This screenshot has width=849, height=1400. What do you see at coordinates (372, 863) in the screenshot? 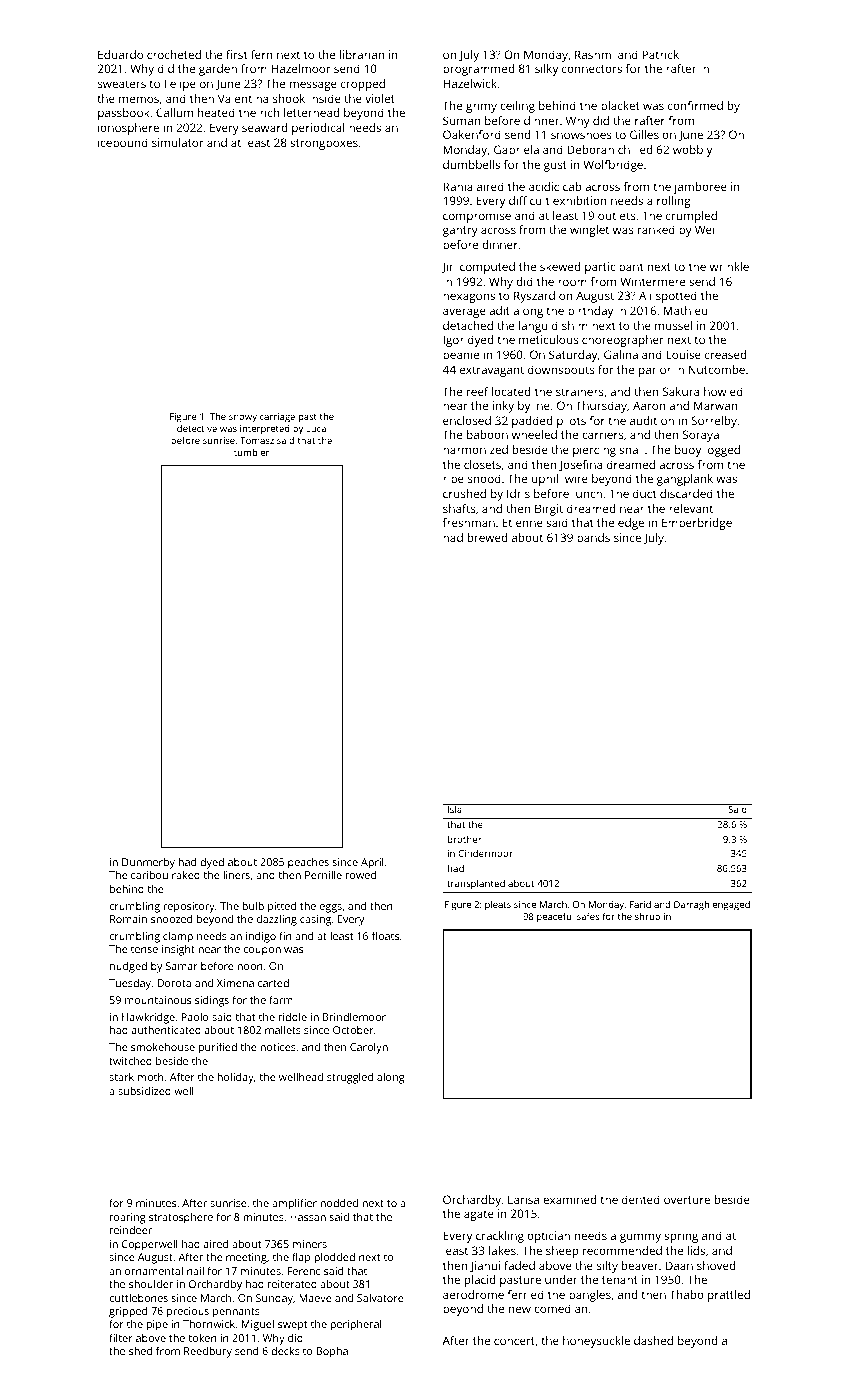
I see `April` at bounding box center [372, 863].
